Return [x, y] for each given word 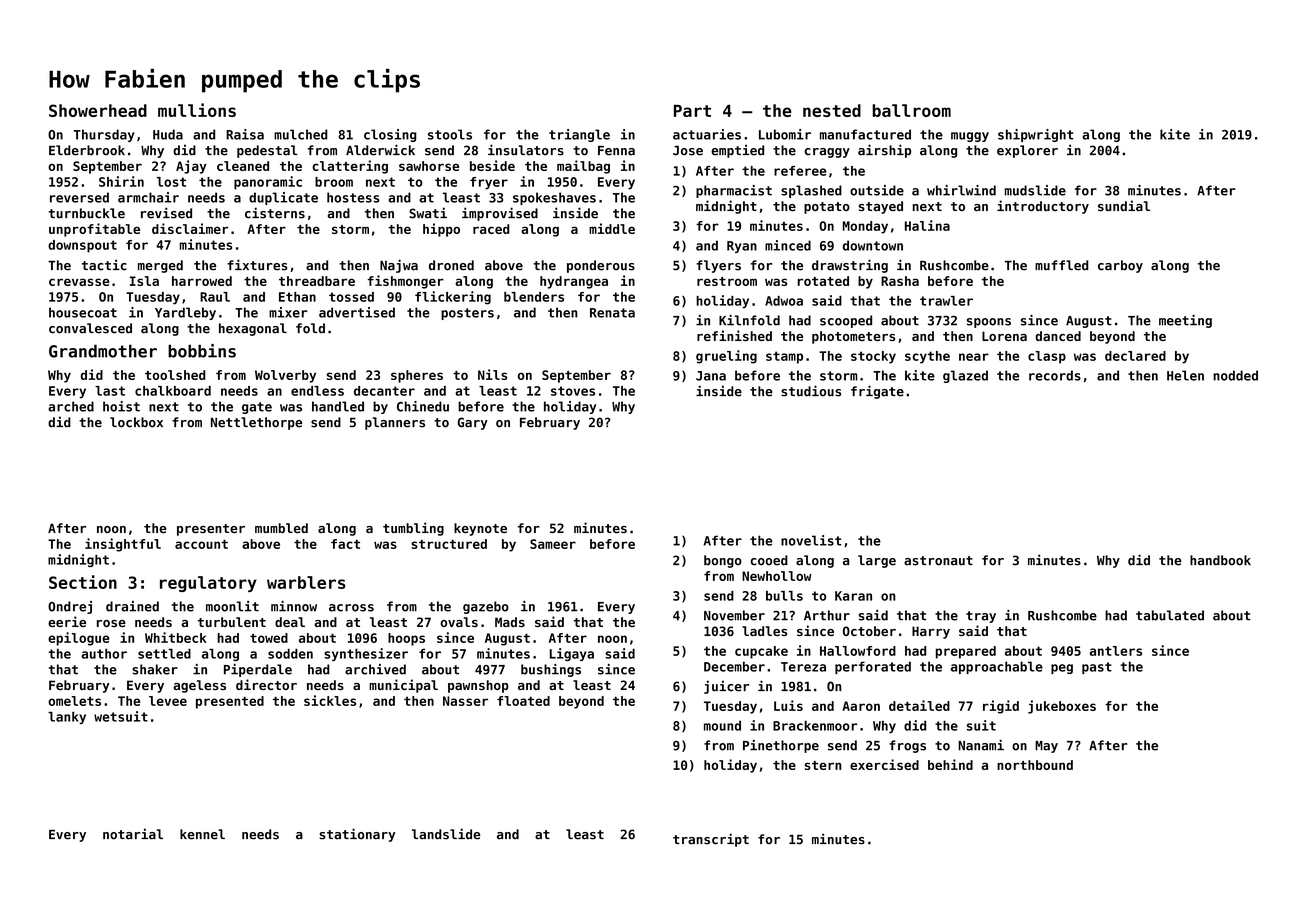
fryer [489, 183]
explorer [1027, 151]
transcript [711, 840]
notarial [133, 834]
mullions [197, 110]
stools [450, 134]
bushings [551, 670]
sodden [290, 654]
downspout [82, 246]
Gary [473, 423]
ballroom [911, 110]
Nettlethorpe [256, 423]
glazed [965, 376]
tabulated [1170, 615]
